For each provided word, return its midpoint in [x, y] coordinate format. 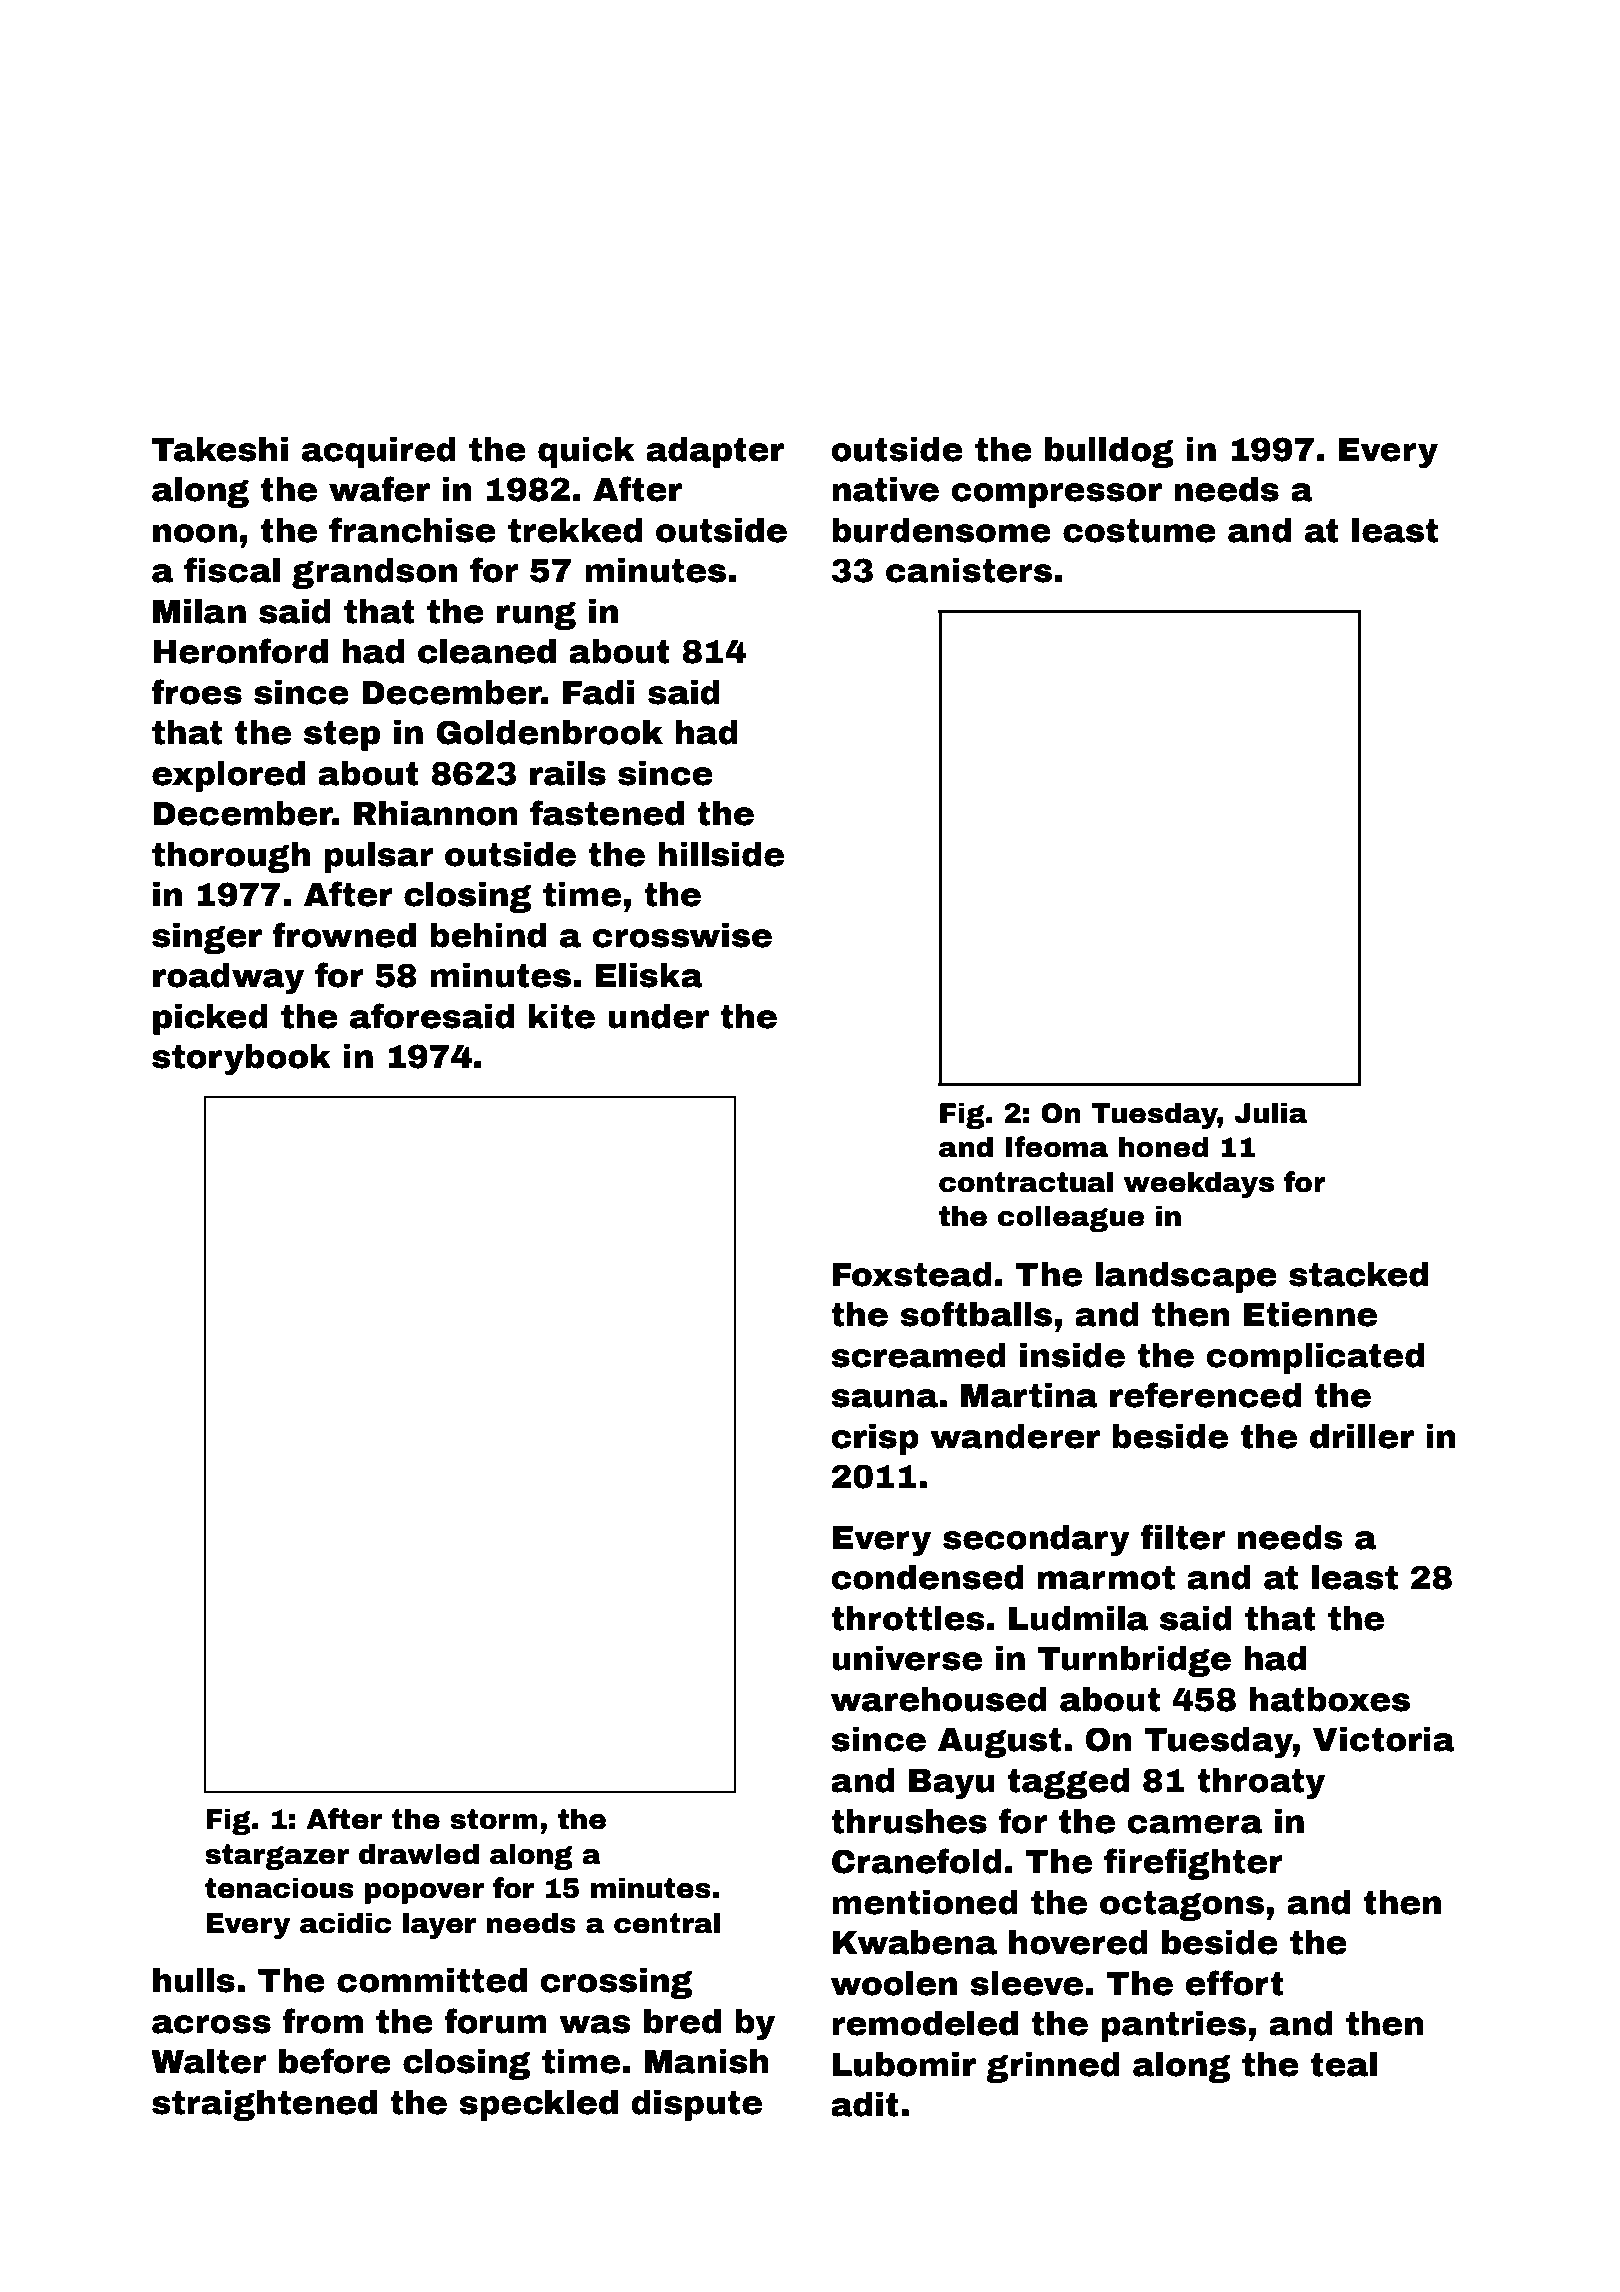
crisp [875, 1439]
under [658, 1016]
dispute [696, 2105]
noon [195, 533]
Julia [1270, 1113]
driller [1362, 1436]
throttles [908, 1618]
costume [1139, 531]
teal [1344, 2064]
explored [228, 776]
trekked [575, 530]
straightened [264, 2105]
